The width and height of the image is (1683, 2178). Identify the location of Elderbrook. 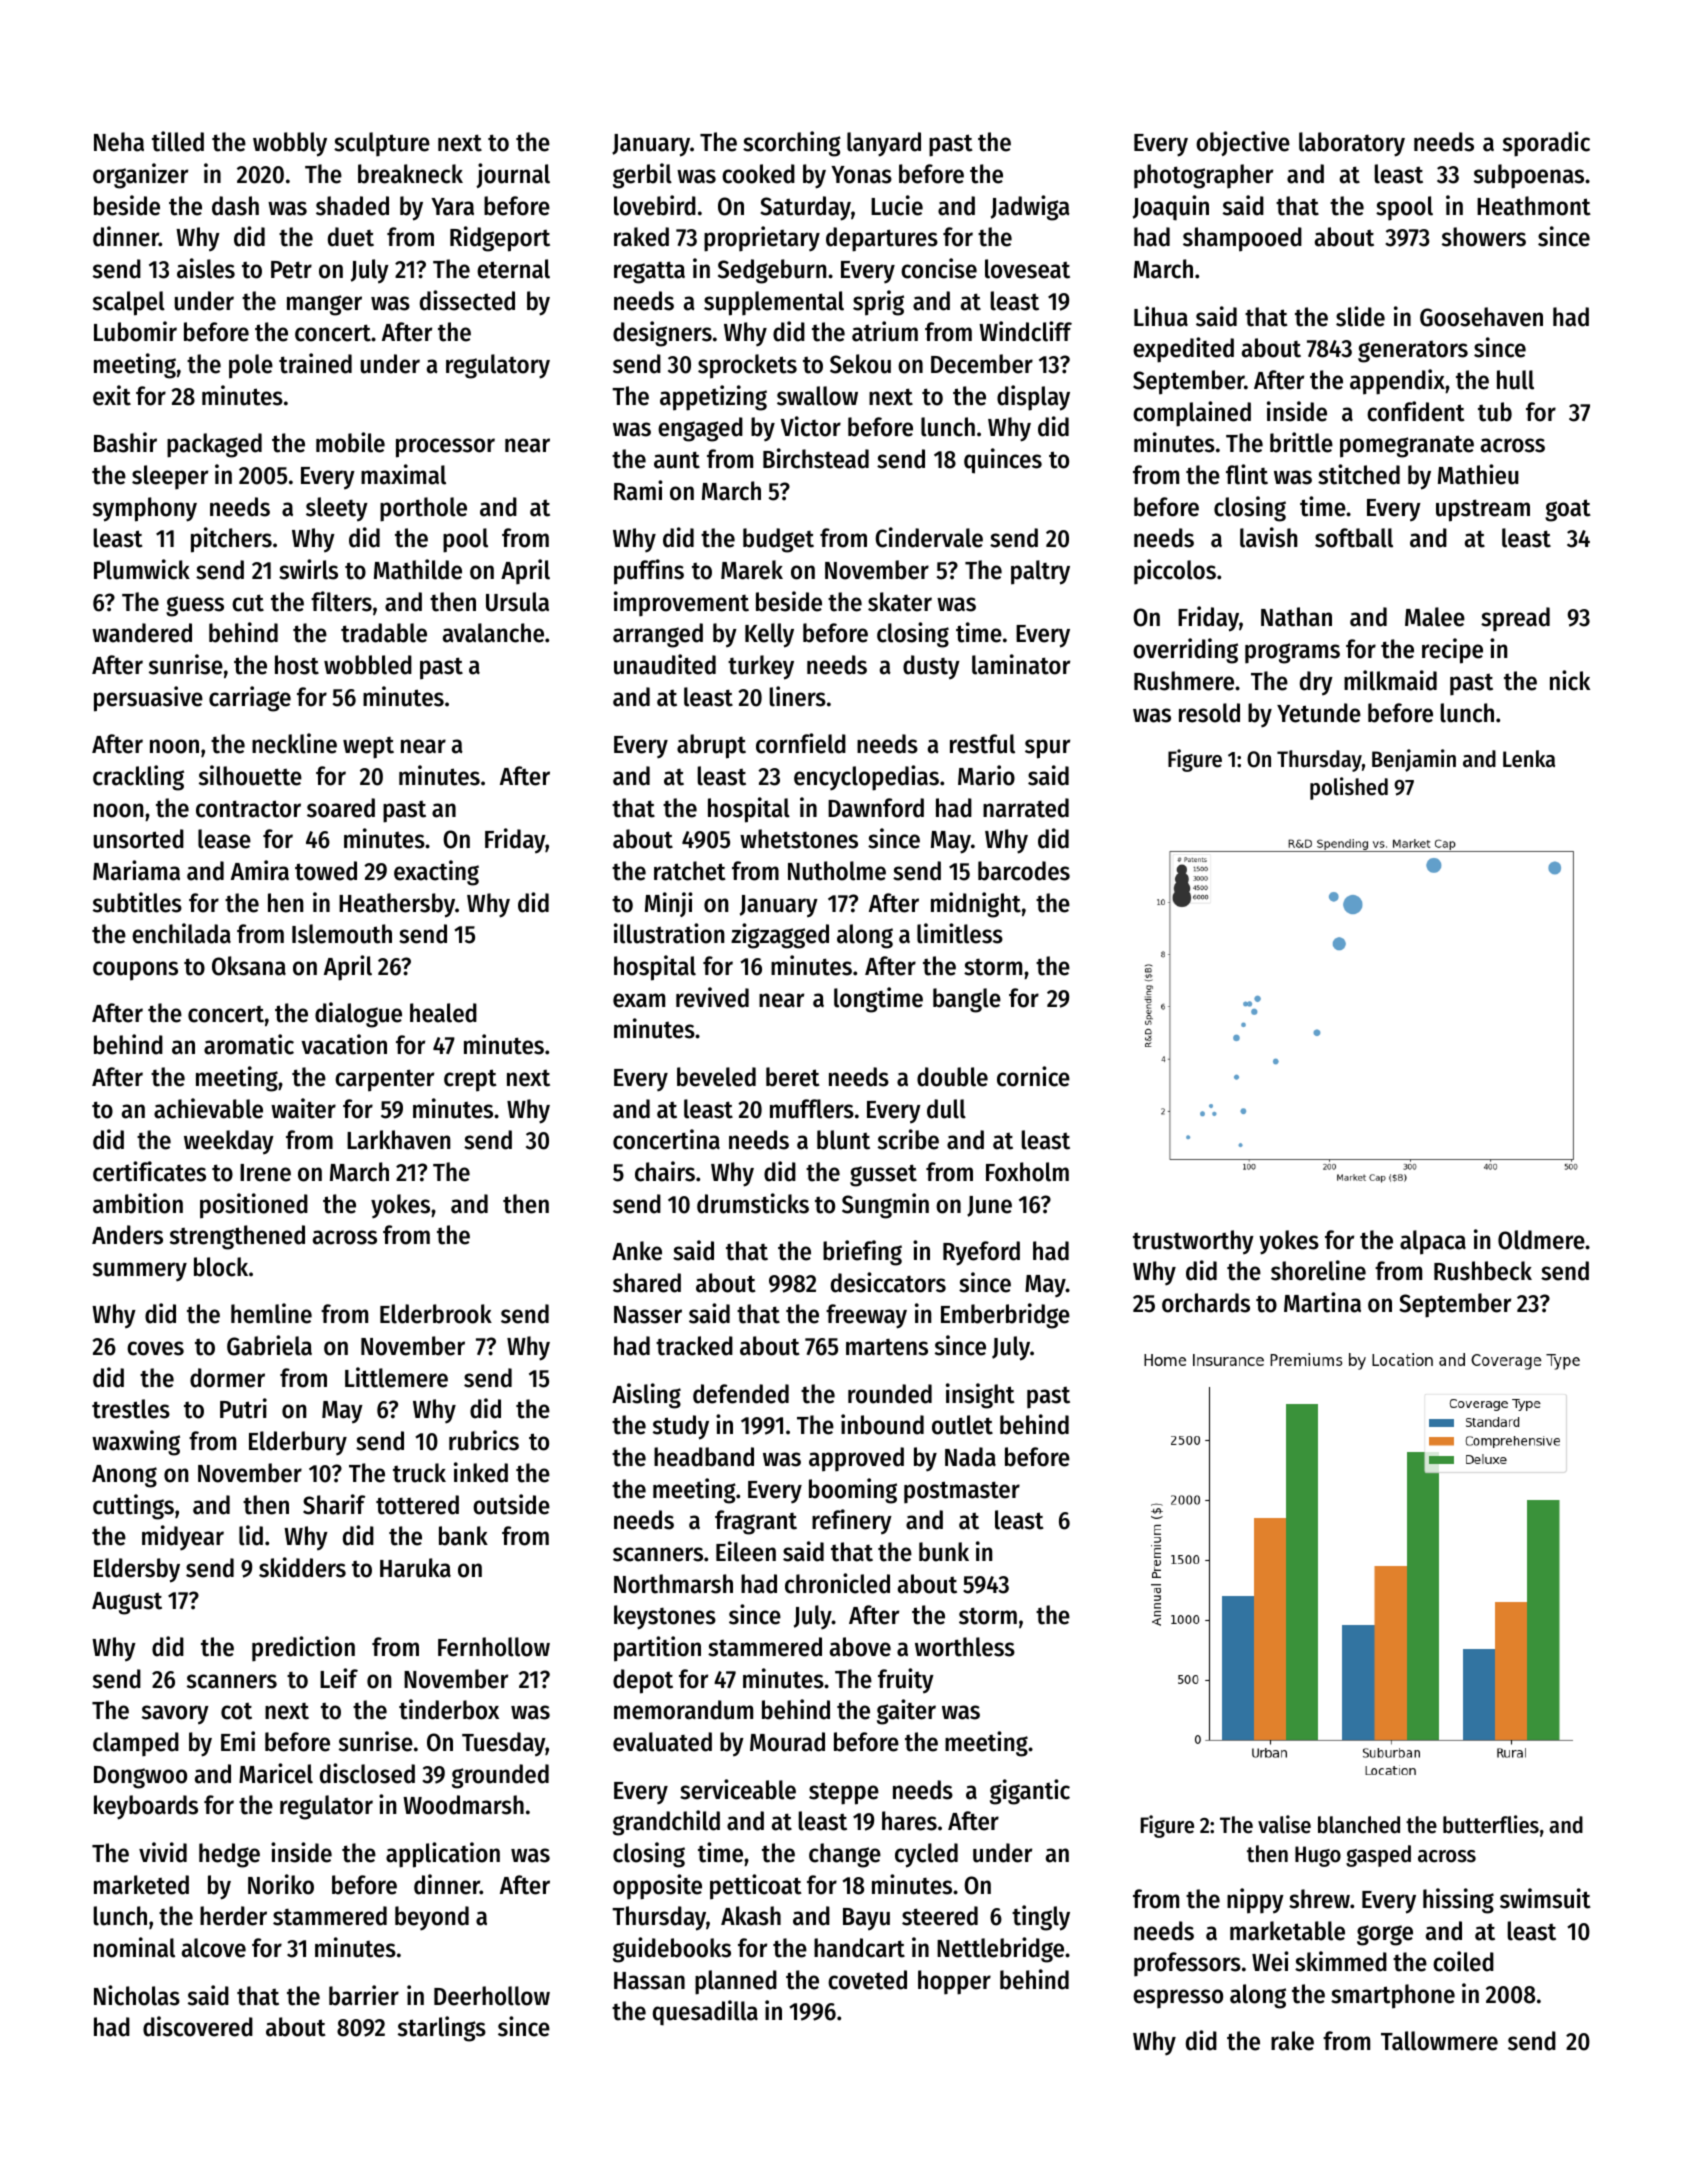
(436, 1314).
